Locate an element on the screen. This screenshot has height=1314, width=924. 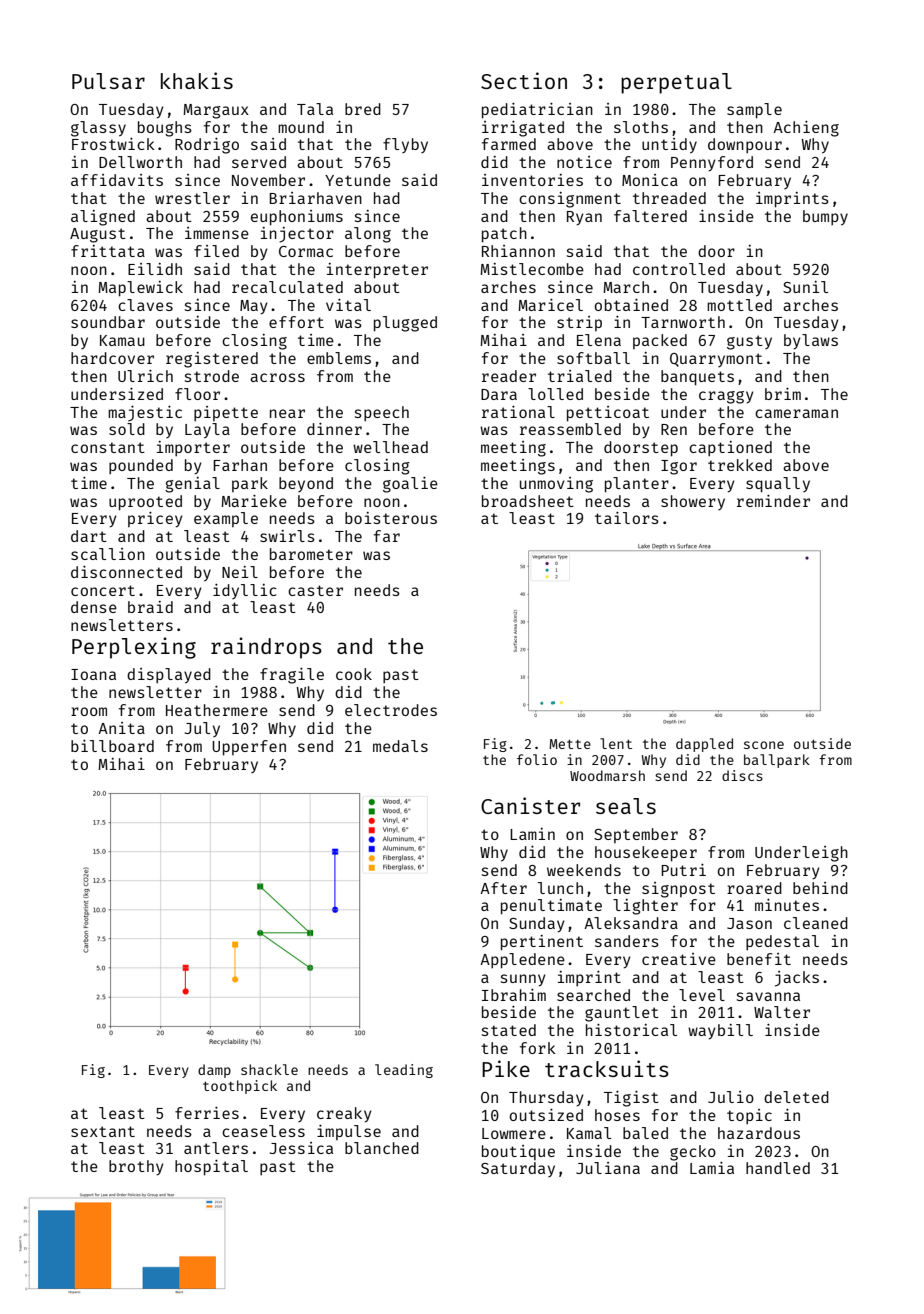
untidy is located at coordinates (669, 146).
